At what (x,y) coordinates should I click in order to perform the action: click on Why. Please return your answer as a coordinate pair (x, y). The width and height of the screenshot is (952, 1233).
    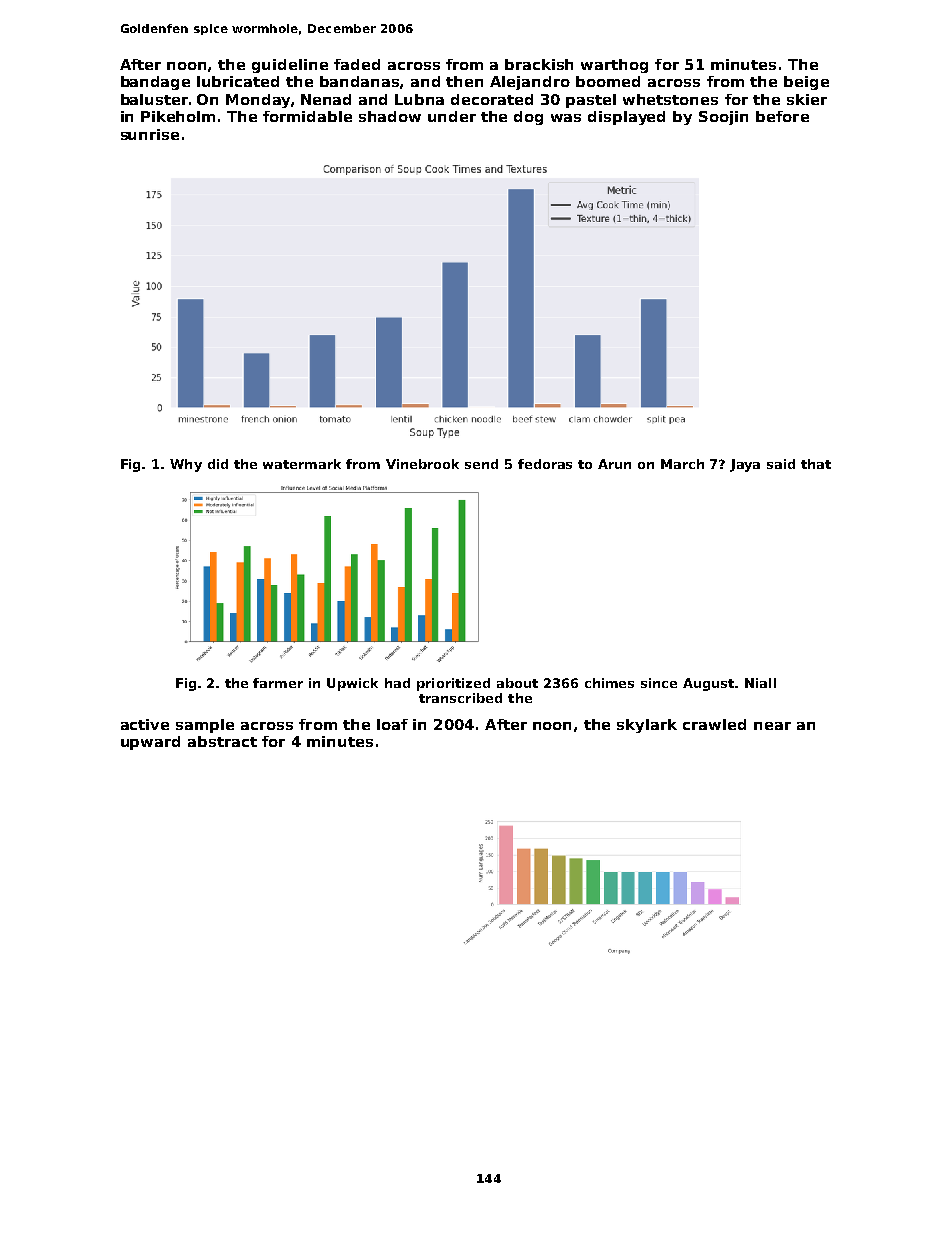
    Looking at the image, I should click on (186, 465).
